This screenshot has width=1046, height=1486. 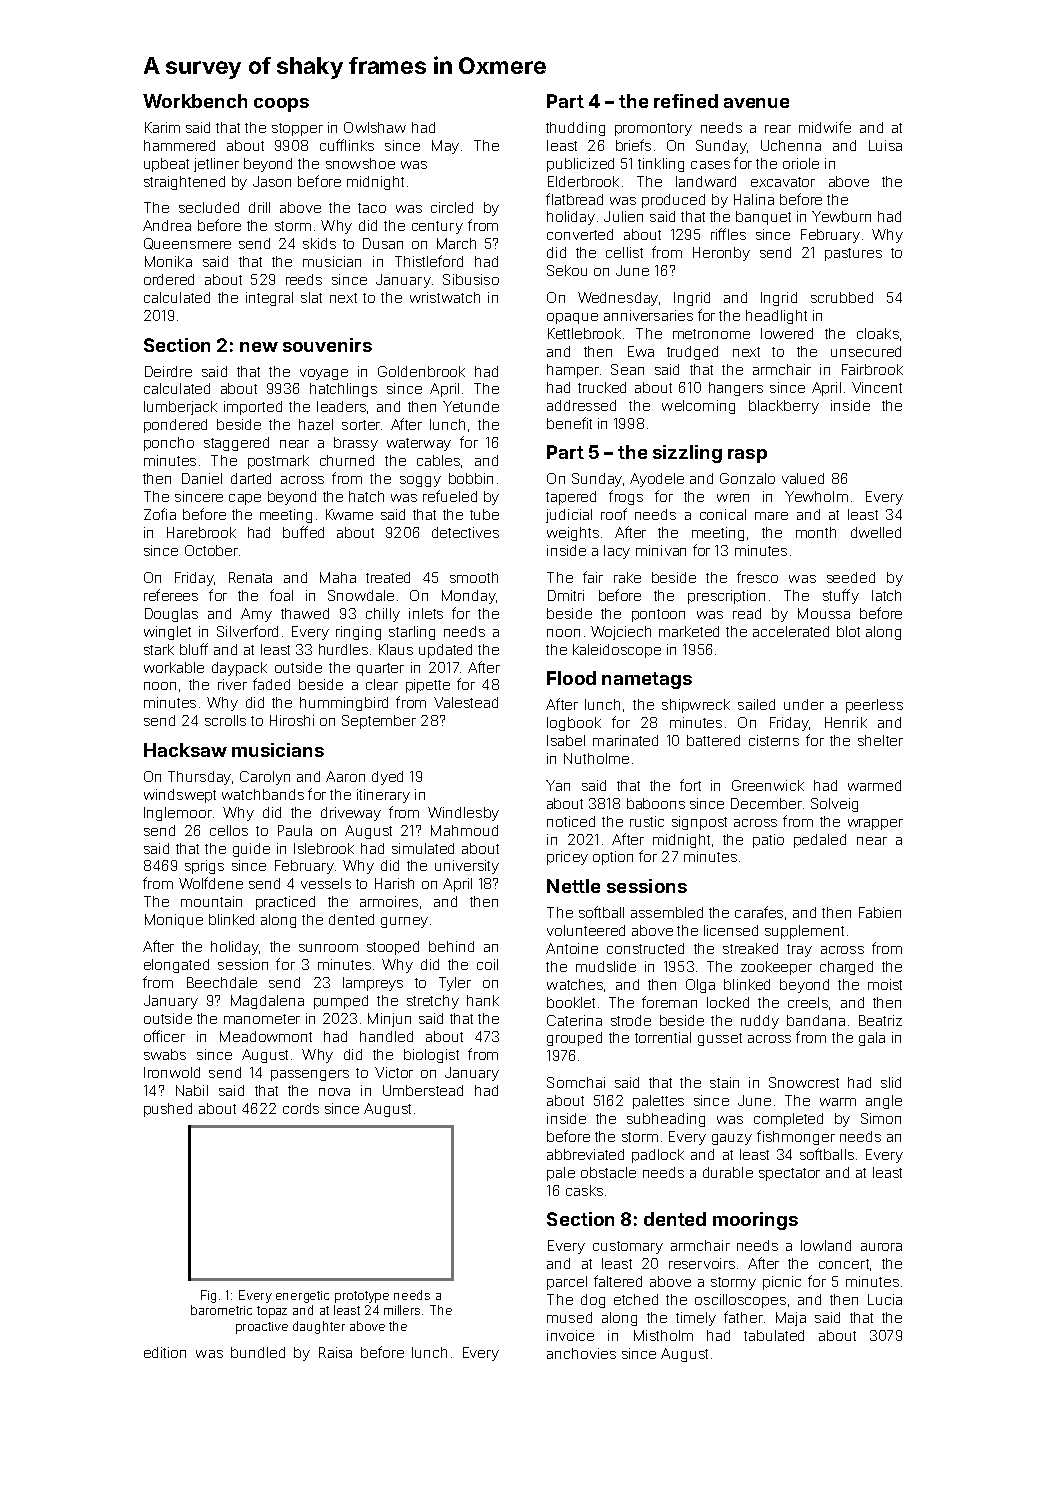 What do you see at coordinates (195, 101) in the screenshot?
I see `Workbench` at bounding box center [195, 101].
